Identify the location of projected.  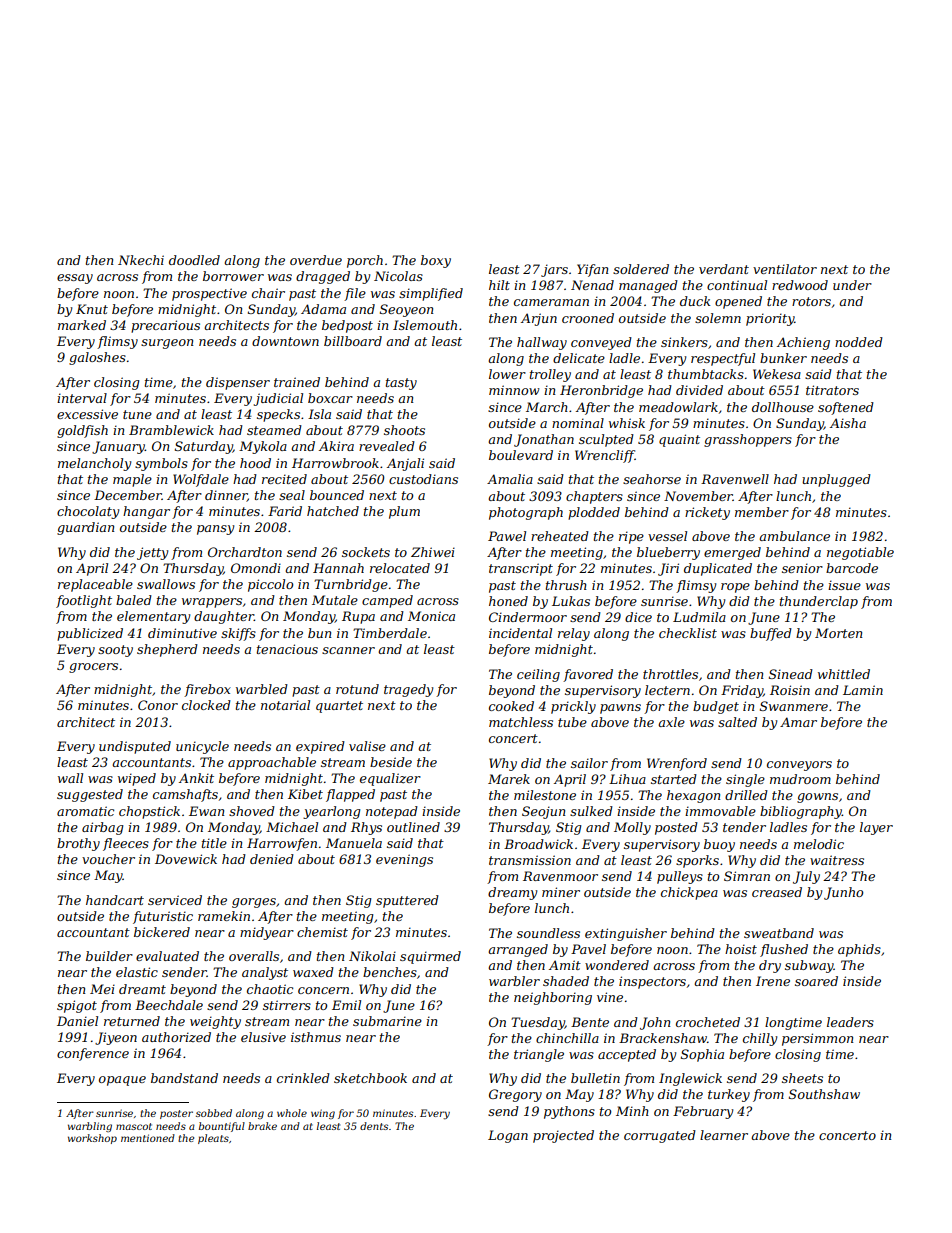
(563, 1136).
